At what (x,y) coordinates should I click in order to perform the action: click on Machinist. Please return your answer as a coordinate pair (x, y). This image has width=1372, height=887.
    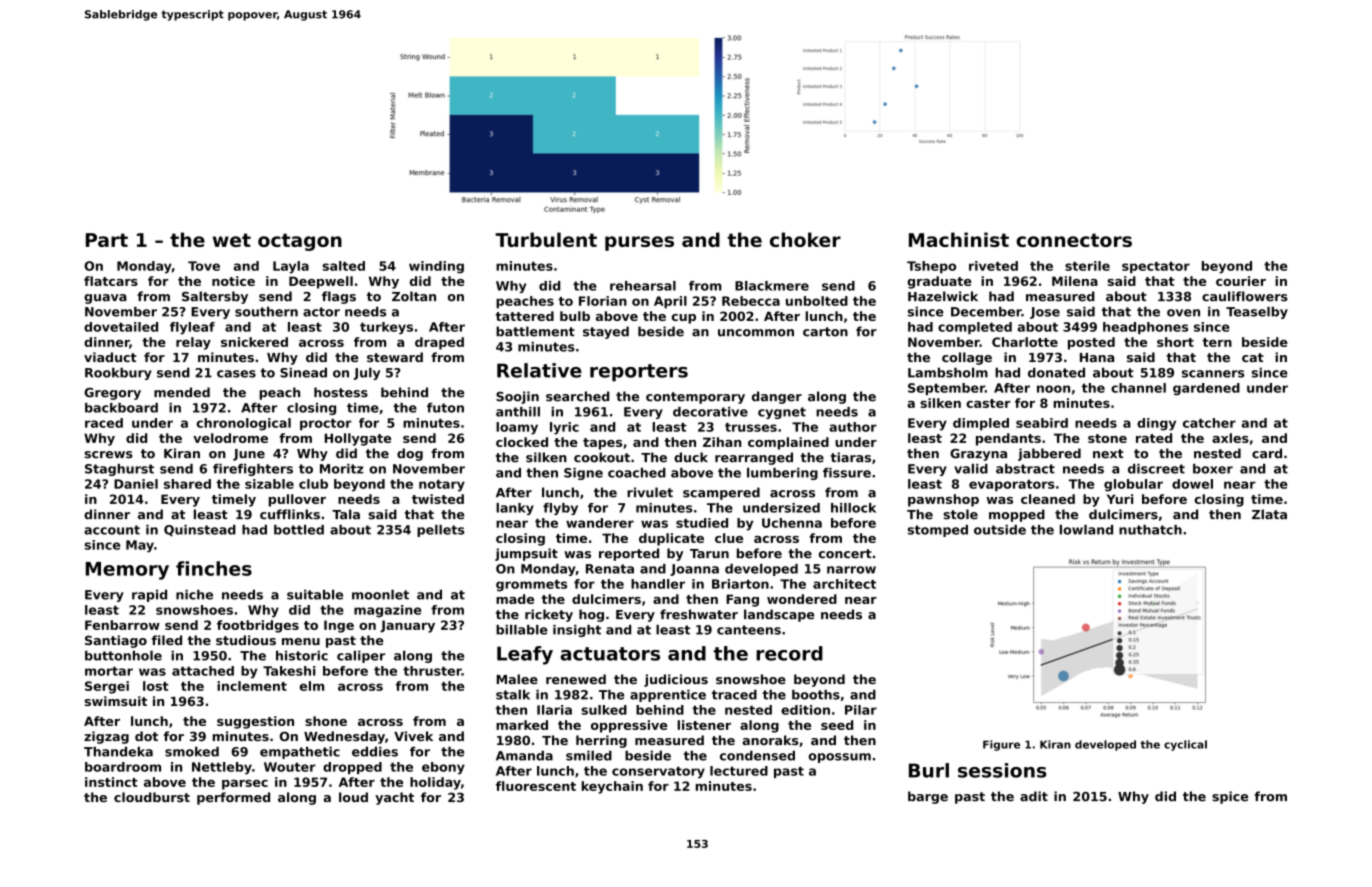
    Looking at the image, I should click on (959, 239).
